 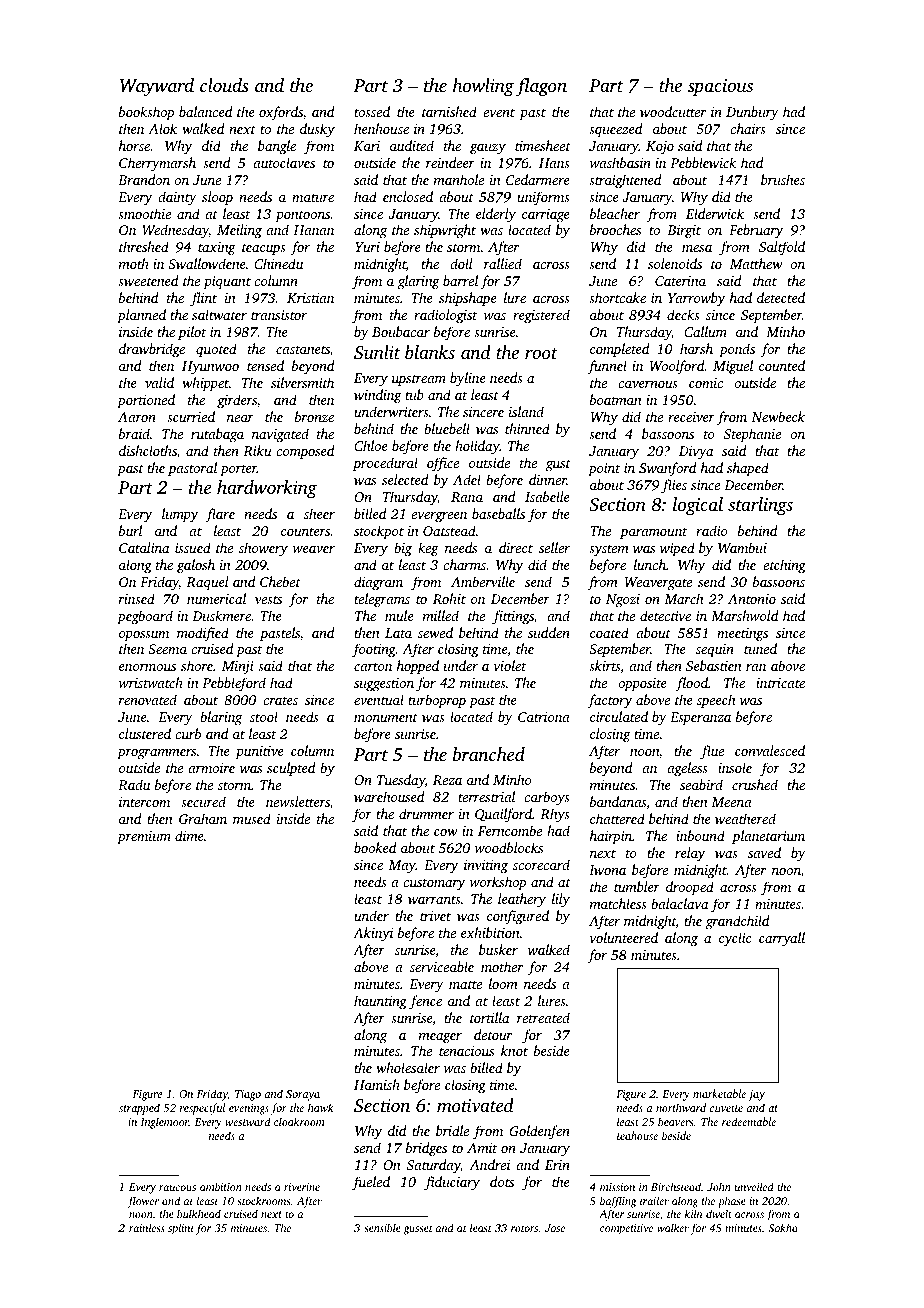 What do you see at coordinates (503, 263) in the screenshot?
I see `rallied` at bounding box center [503, 263].
